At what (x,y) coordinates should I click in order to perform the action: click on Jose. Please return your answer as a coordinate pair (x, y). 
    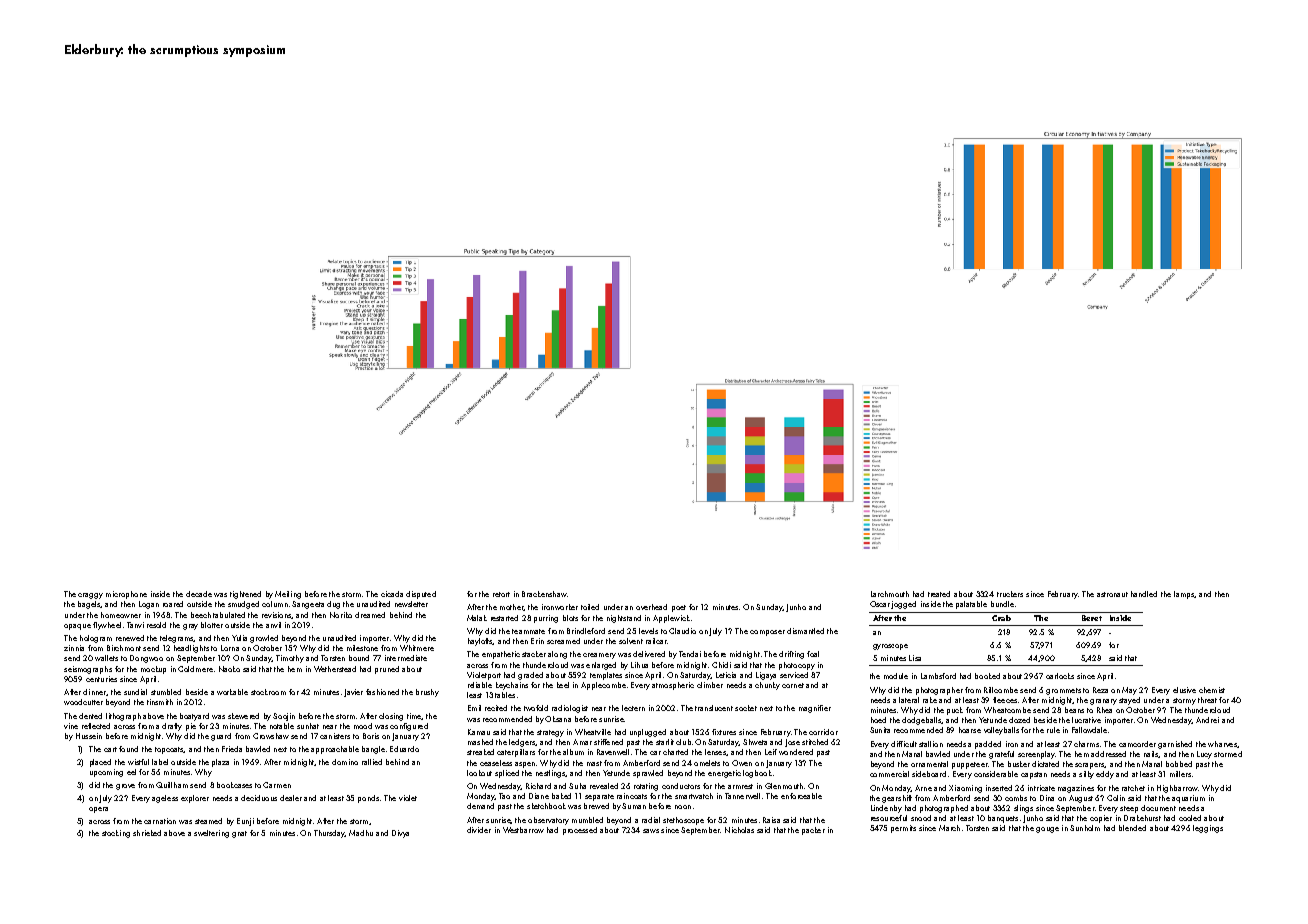
    Looking at the image, I should click on (792, 743).
